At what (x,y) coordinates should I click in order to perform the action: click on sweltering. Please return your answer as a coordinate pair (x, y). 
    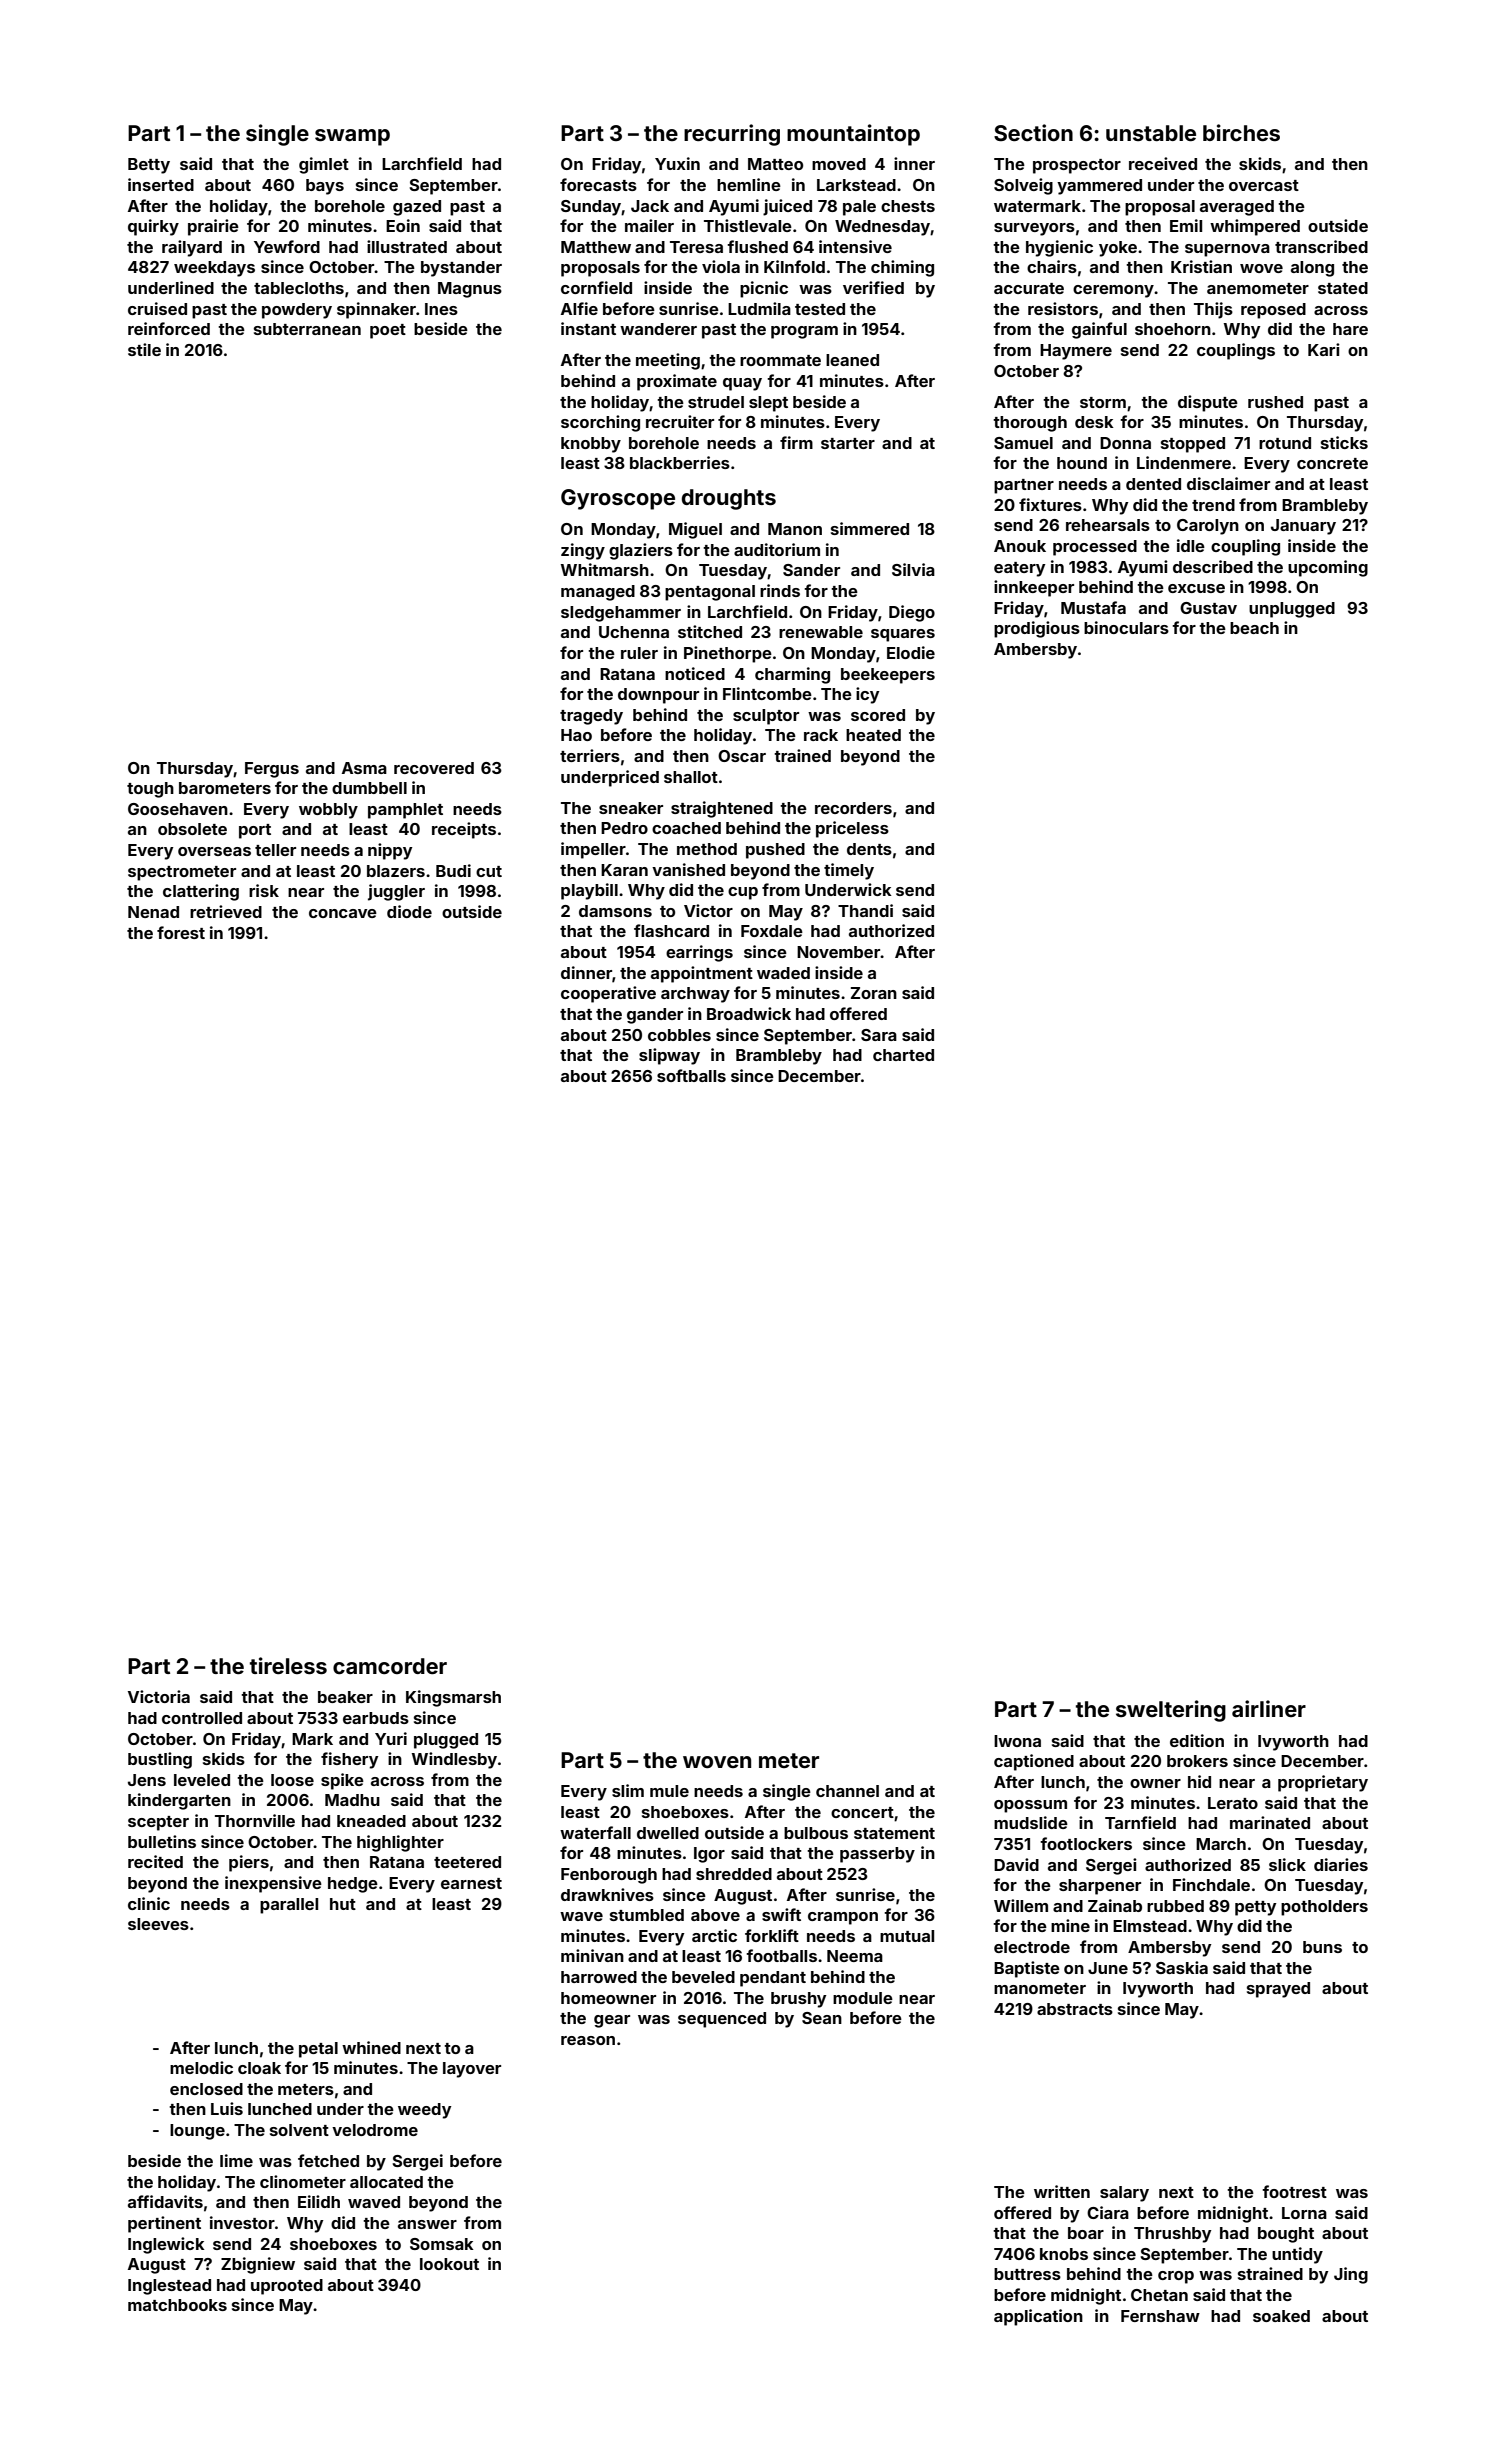
    Looking at the image, I should click on (1171, 1711).
